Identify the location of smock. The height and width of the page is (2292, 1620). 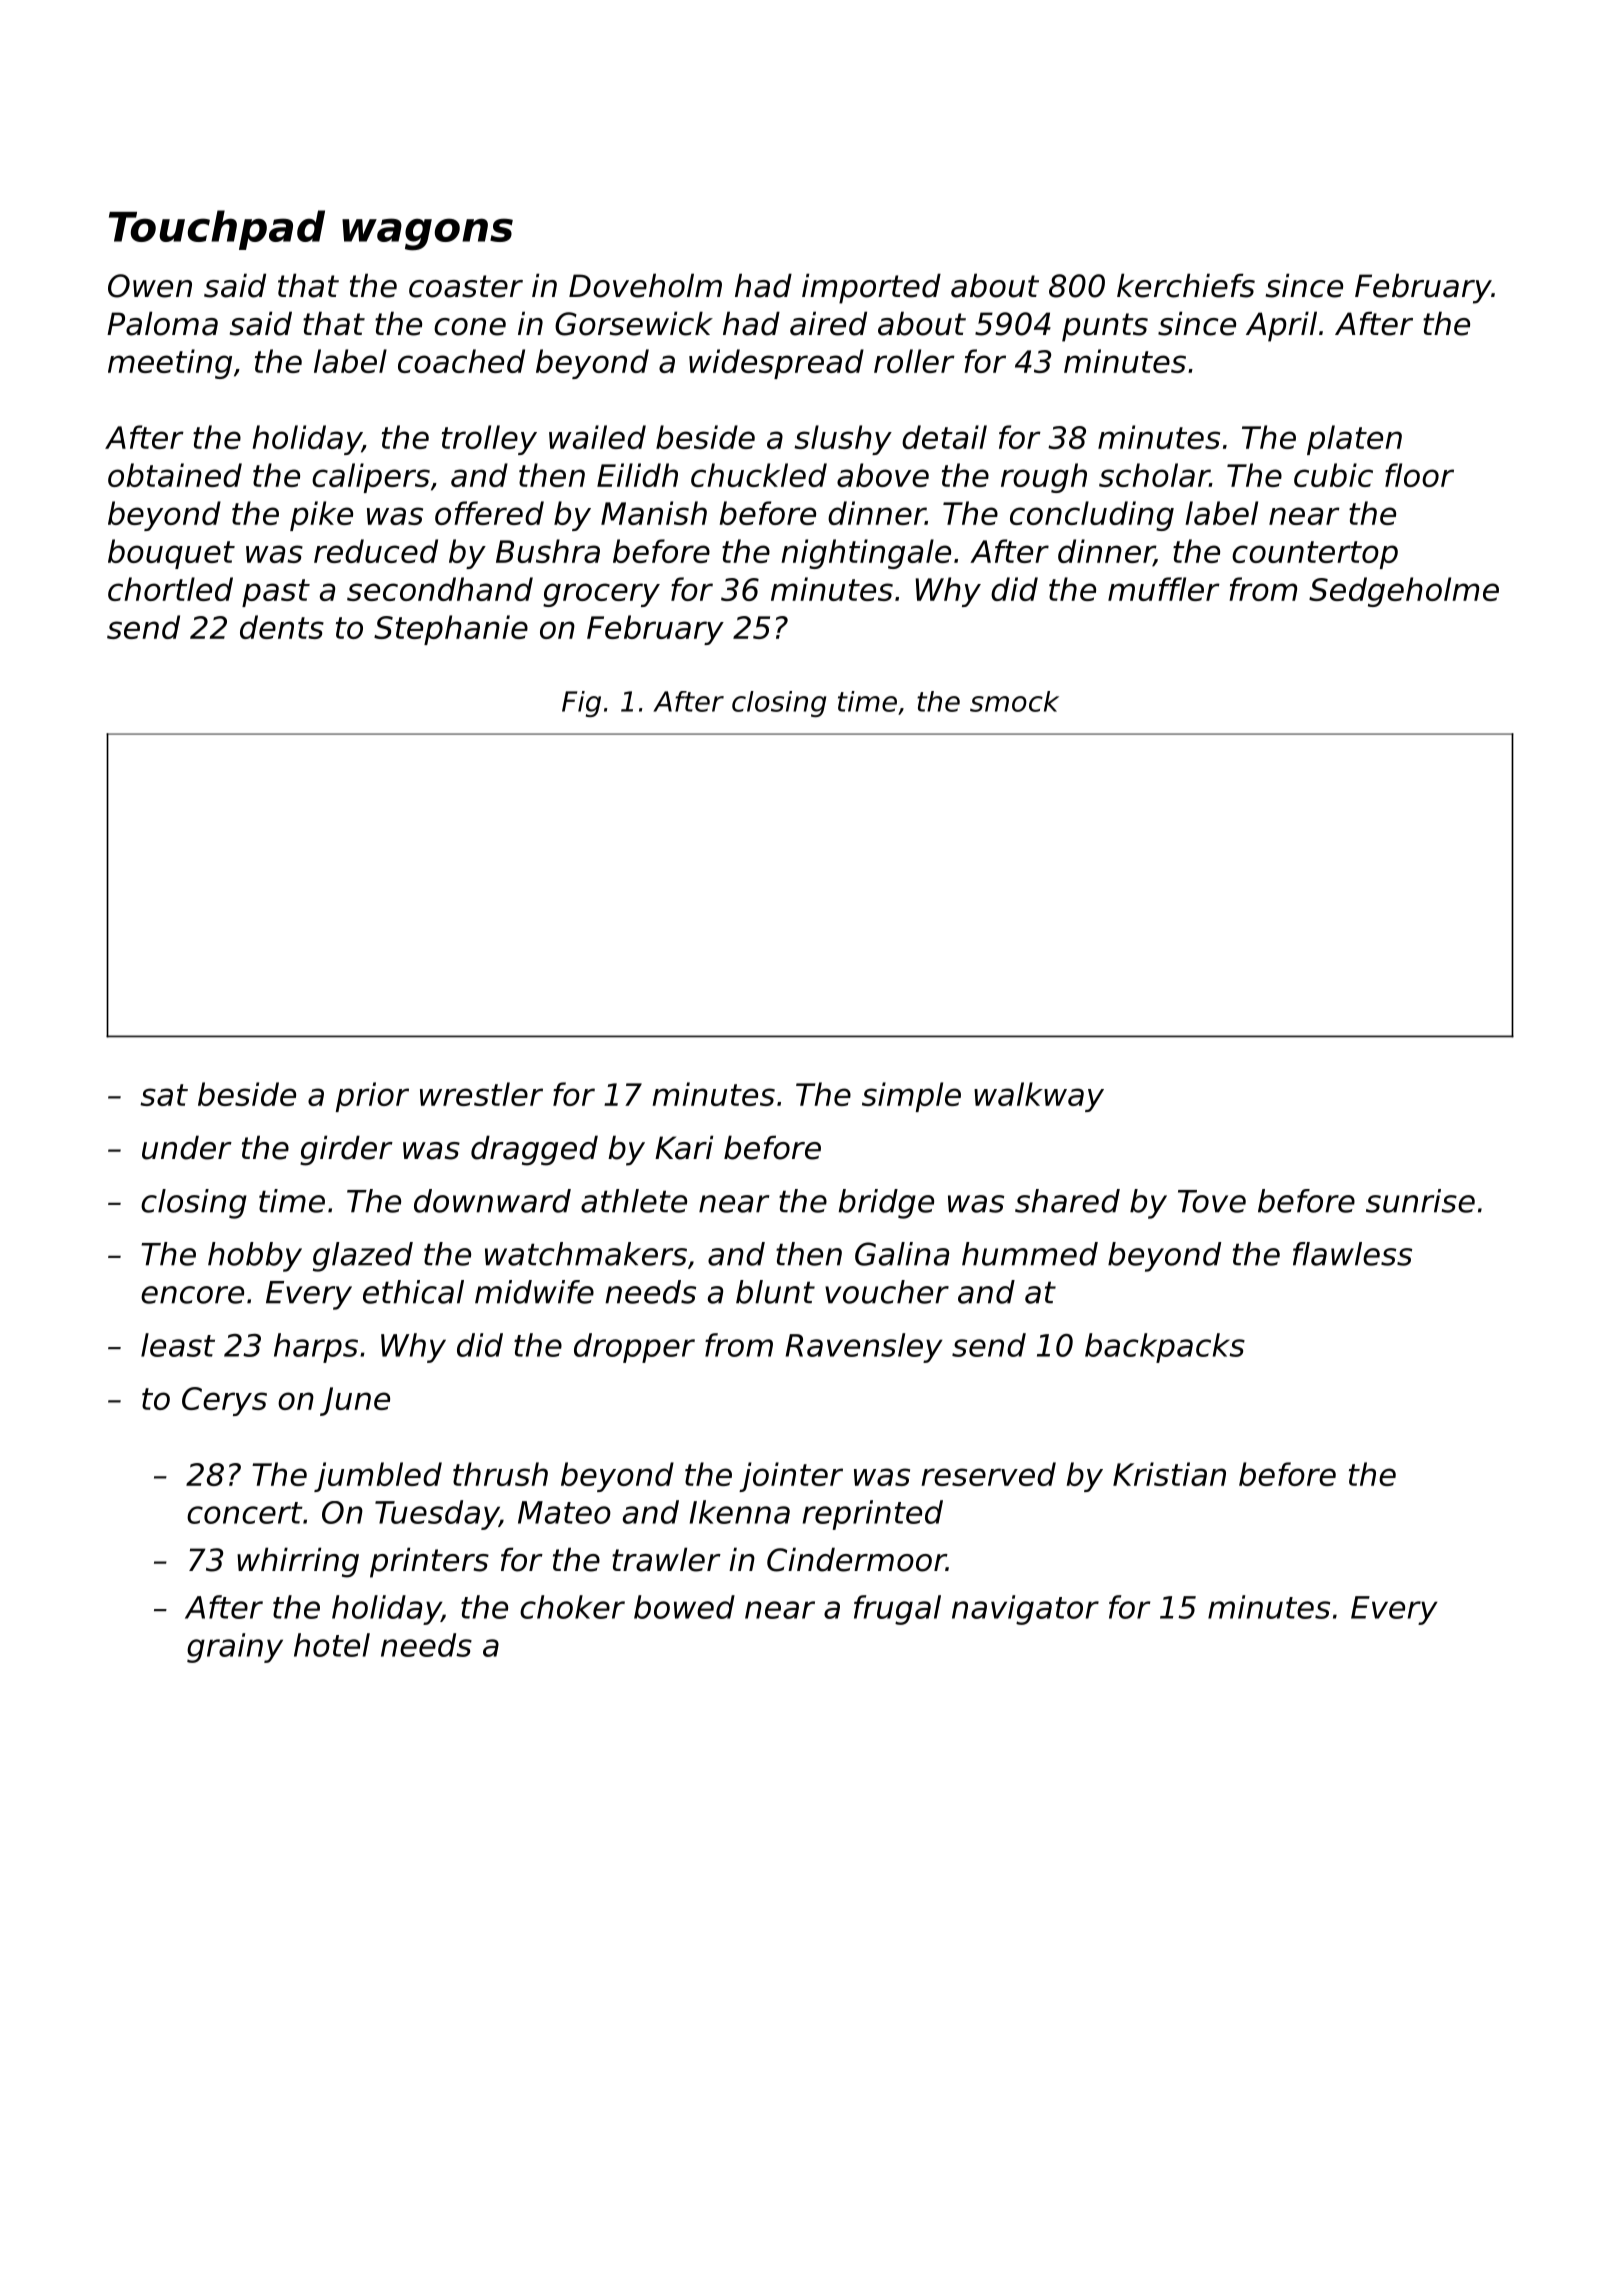
(1014, 701).
